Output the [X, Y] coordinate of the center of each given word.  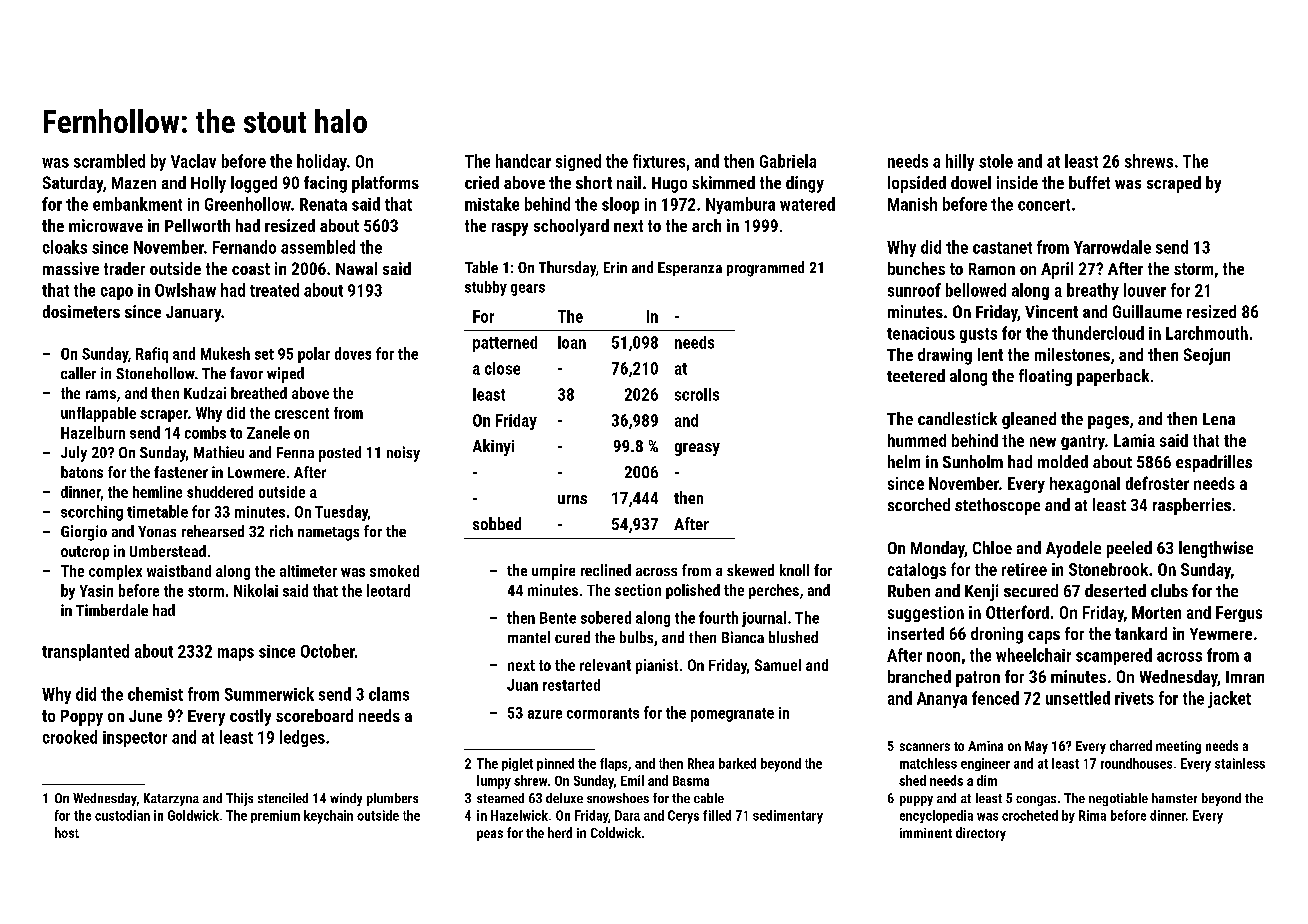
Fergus [1239, 614]
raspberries [1192, 506]
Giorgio [84, 533]
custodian [122, 815]
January [193, 314]
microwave [106, 225]
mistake [492, 204]
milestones [1072, 354]
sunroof [914, 290]
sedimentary [788, 817]
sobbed [497, 523]
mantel [529, 637]
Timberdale [112, 610]
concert [1044, 205]
